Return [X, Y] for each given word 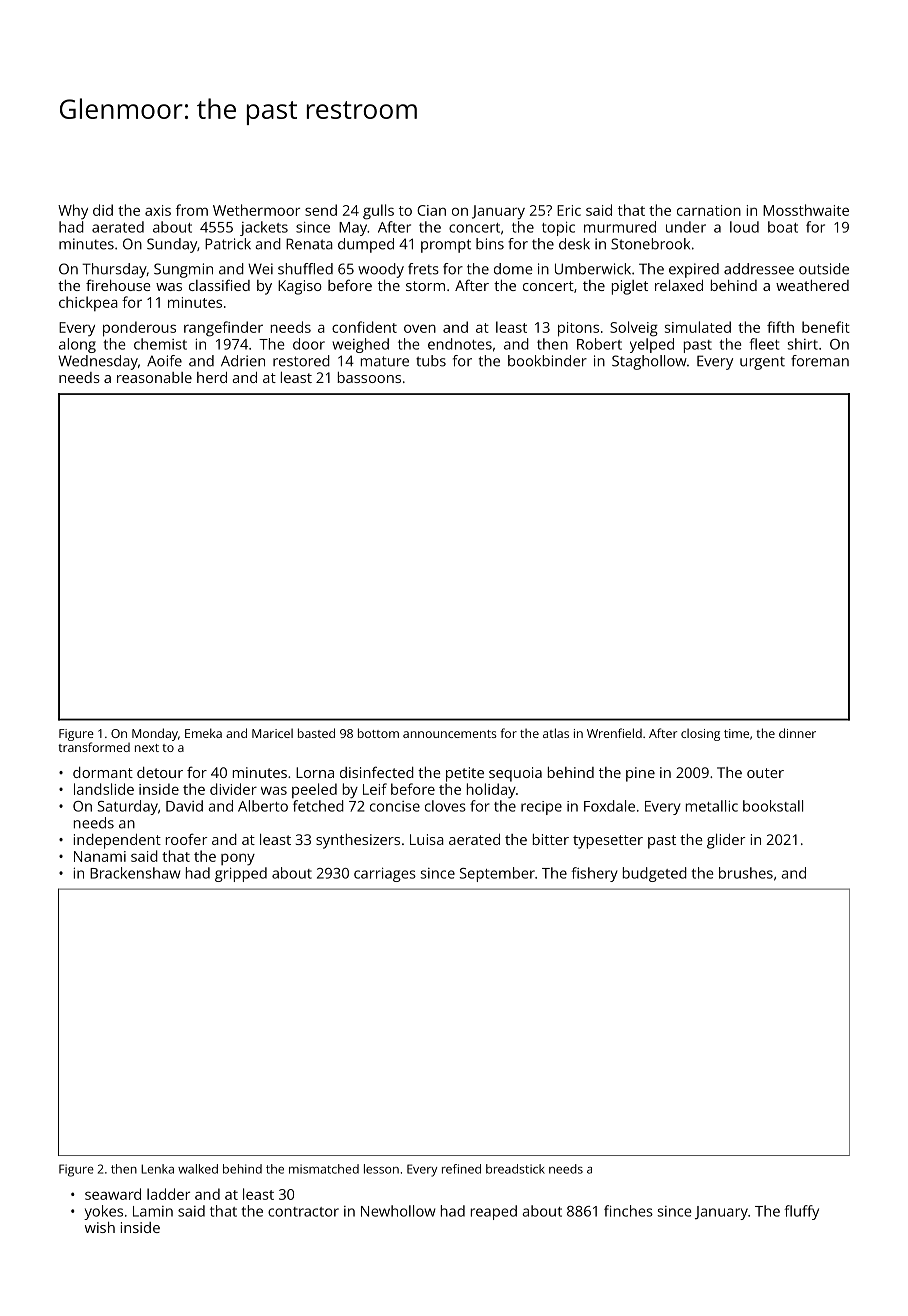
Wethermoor [256, 210]
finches [628, 1211]
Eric [569, 210]
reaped [494, 1212]
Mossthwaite [806, 210]
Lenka [157, 1169]
